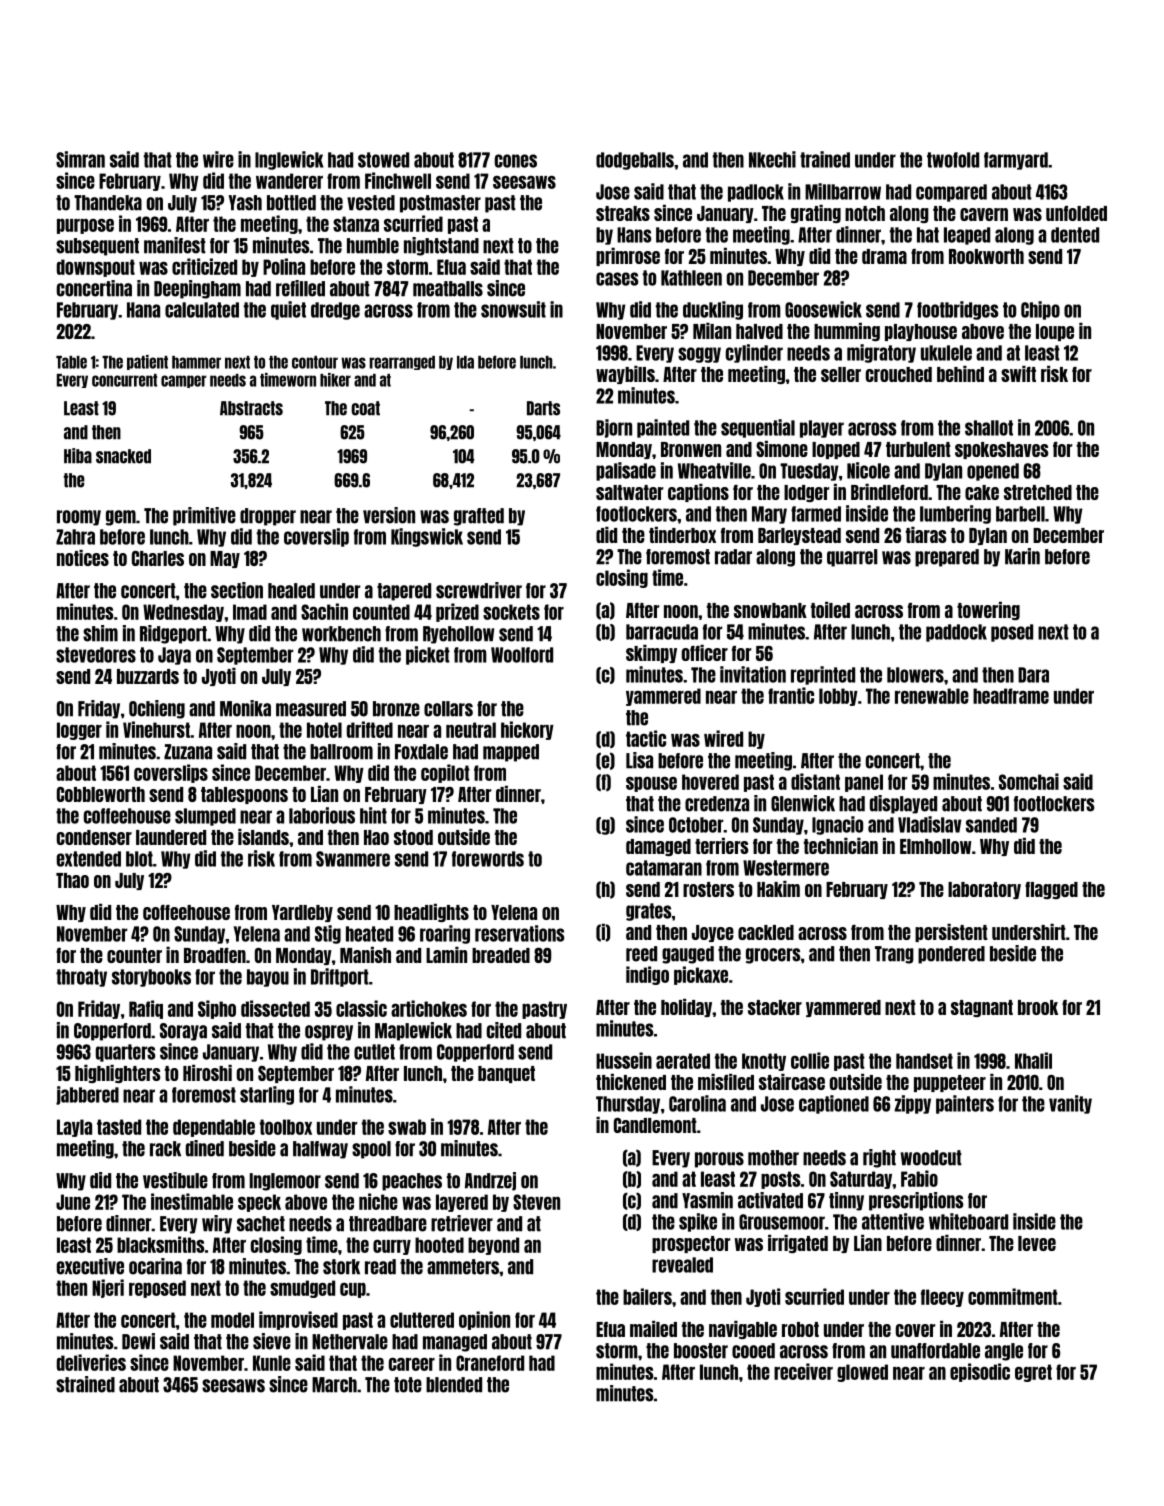  What do you see at coordinates (125, 1053) in the document?
I see `quarters` at bounding box center [125, 1053].
